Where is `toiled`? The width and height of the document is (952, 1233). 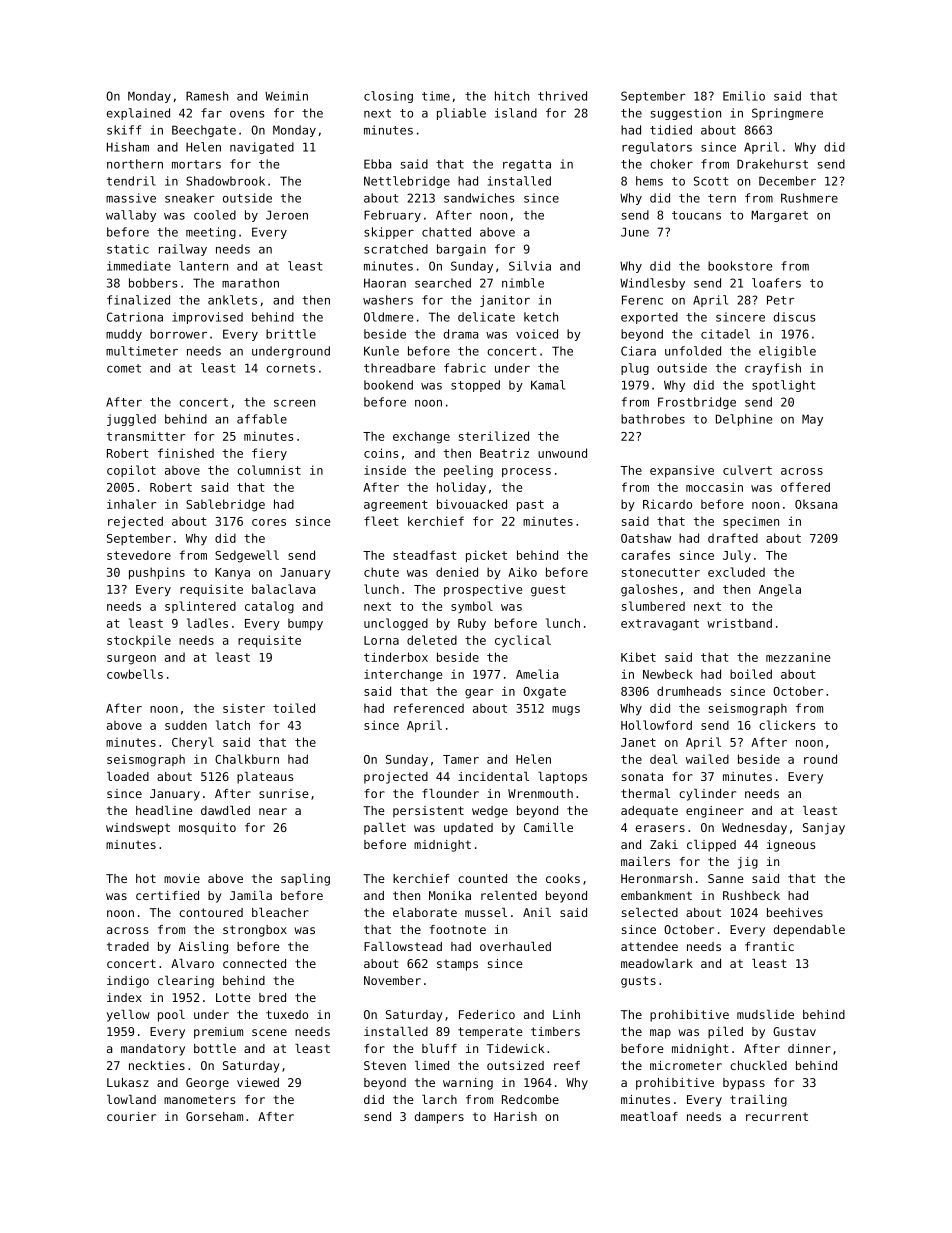 toiled is located at coordinates (294, 708).
